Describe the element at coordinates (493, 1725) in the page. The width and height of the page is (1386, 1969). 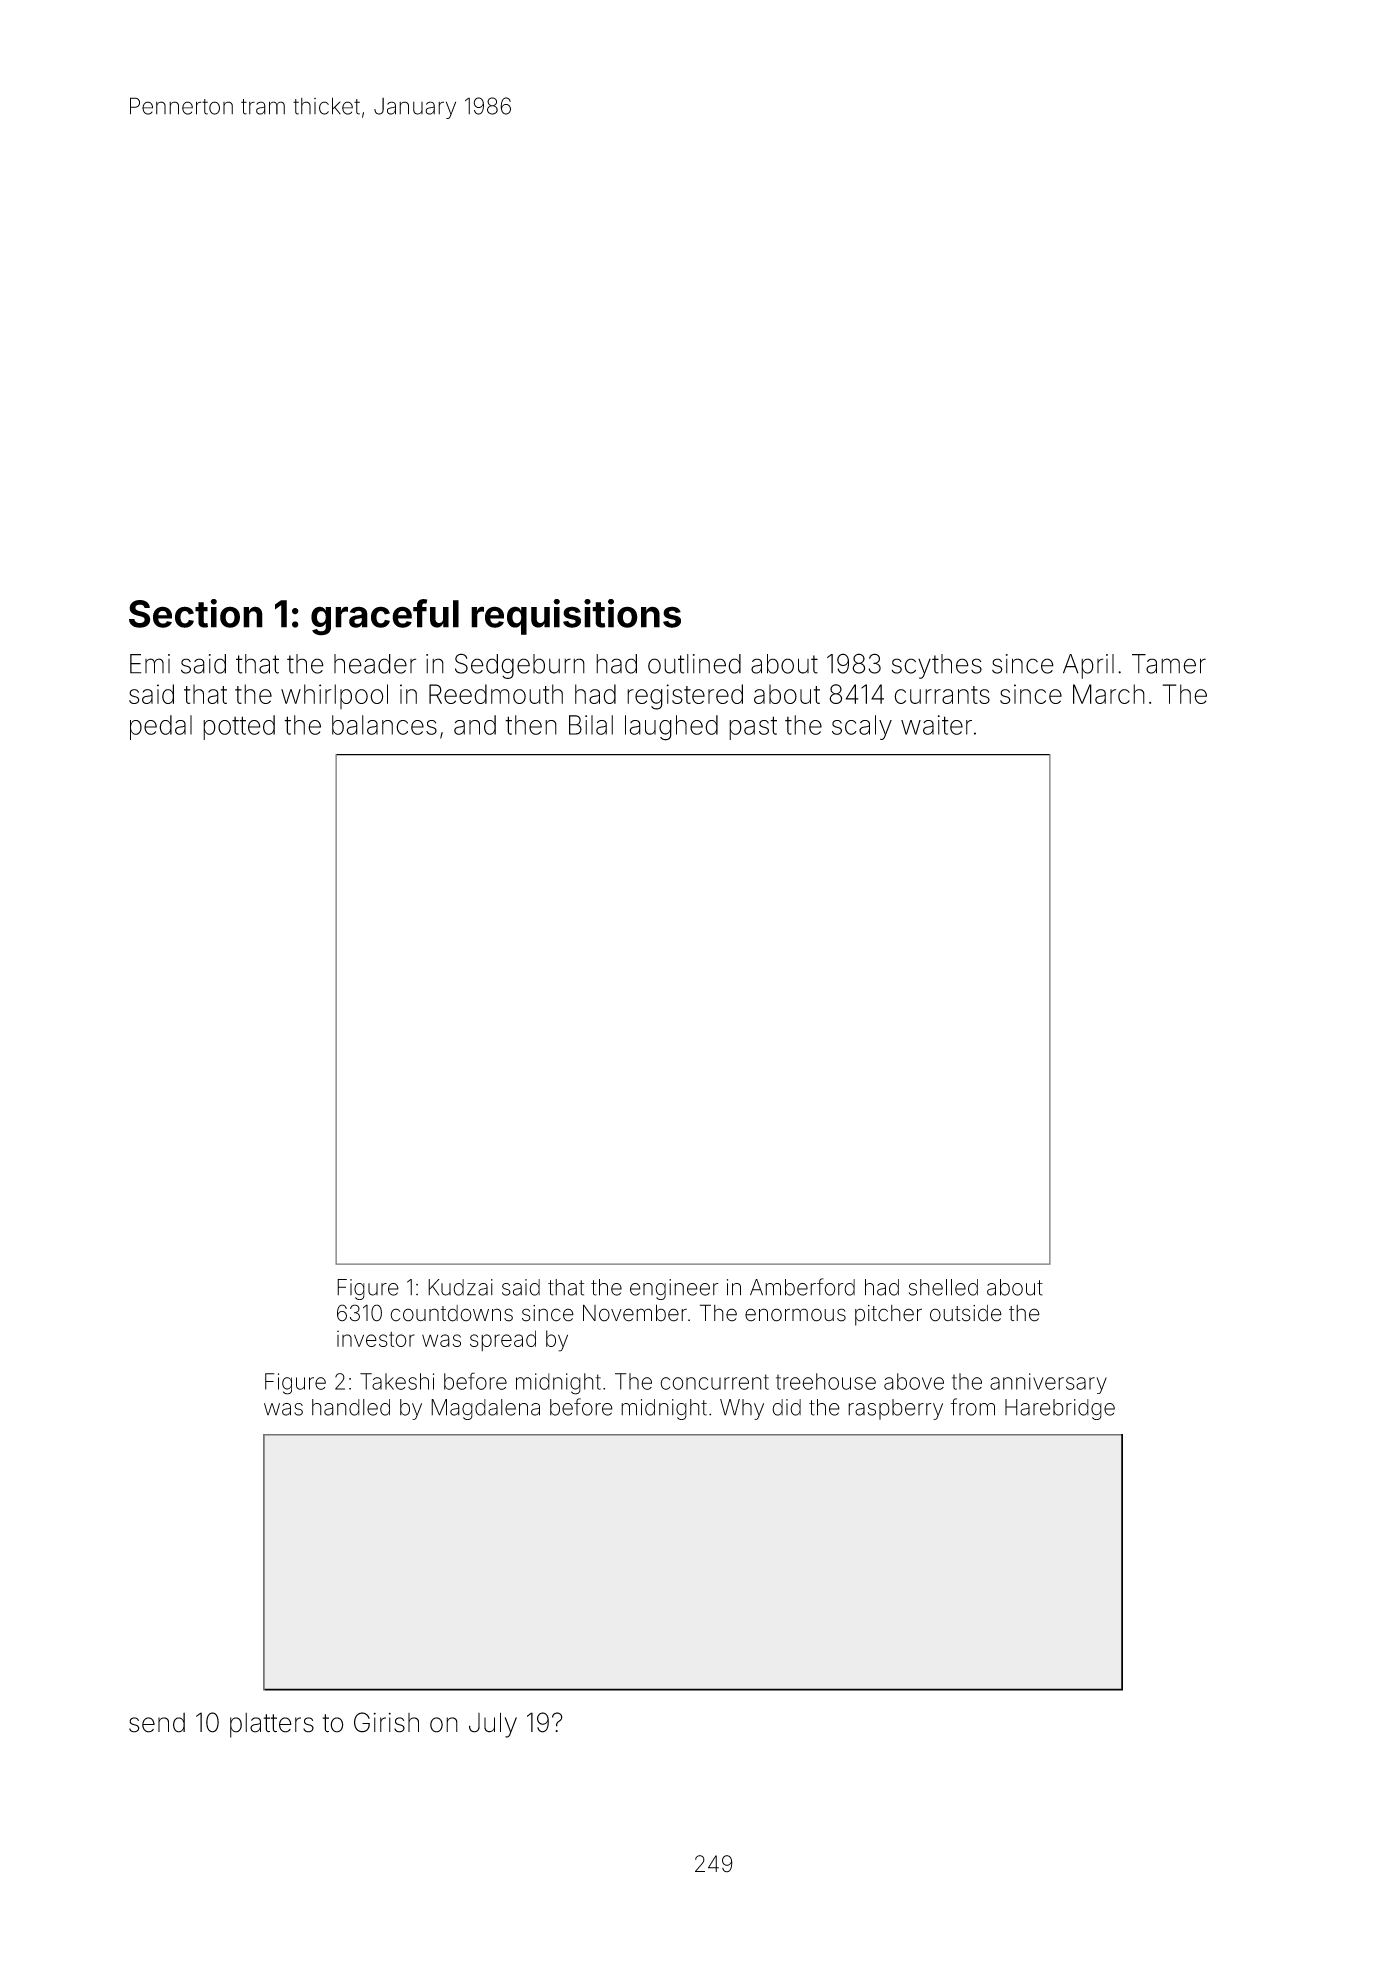
I see `July` at that location.
